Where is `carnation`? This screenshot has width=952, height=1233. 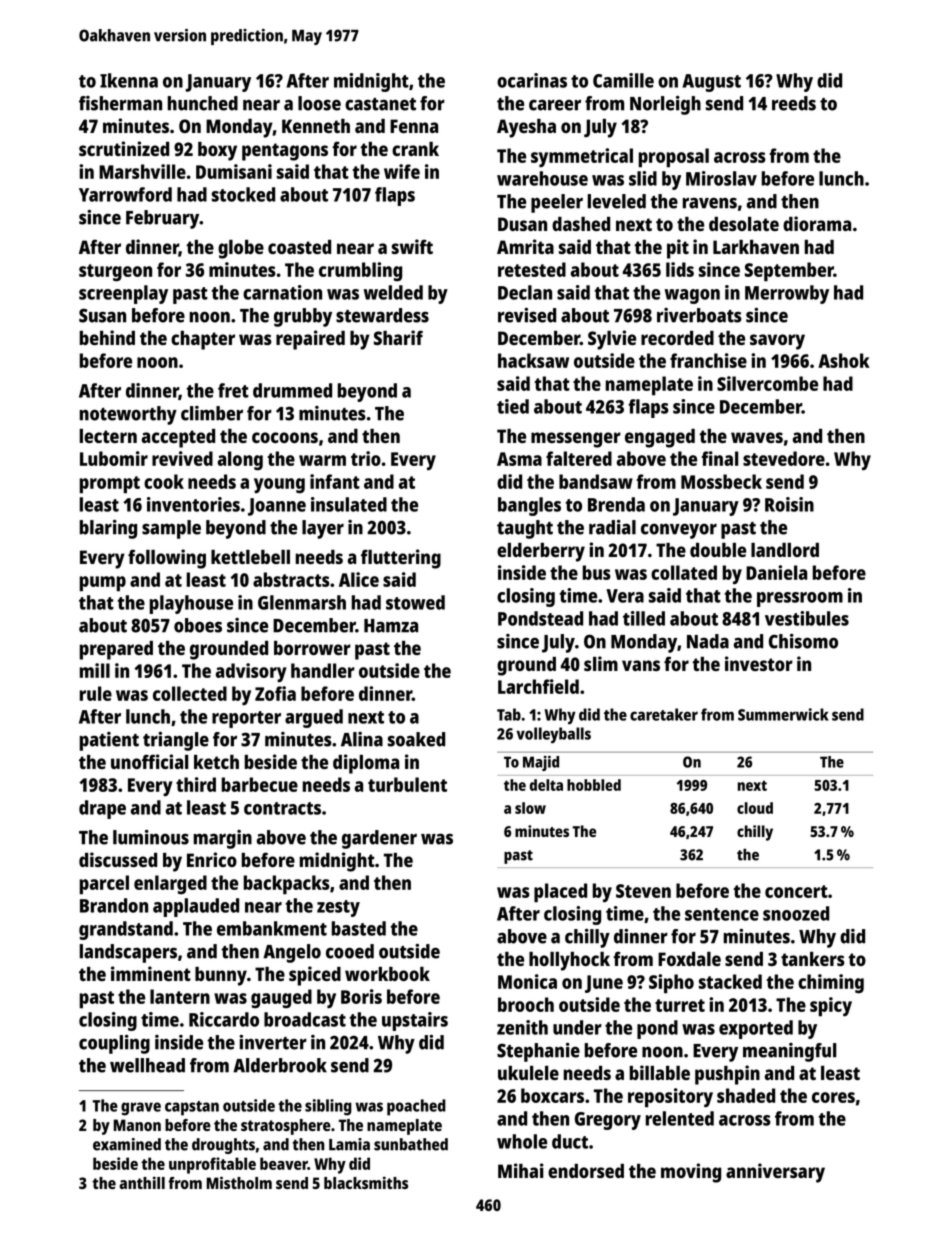
carnation is located at coordinates (282, 292).
